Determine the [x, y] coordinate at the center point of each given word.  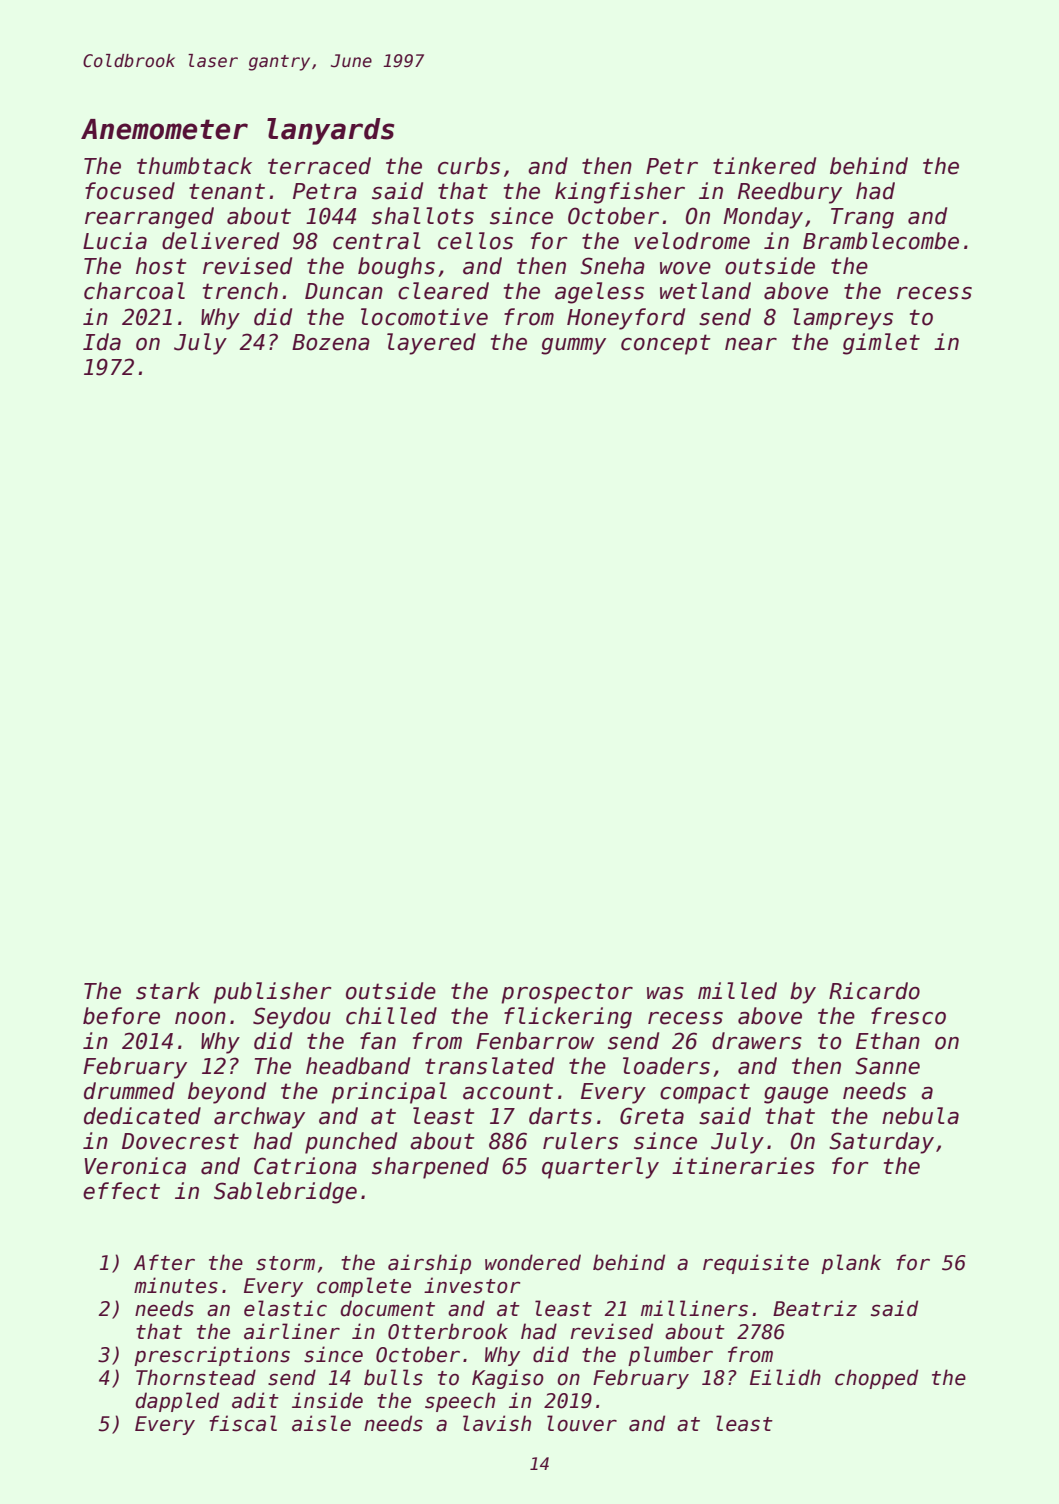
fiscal [243, 1423]
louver [582, 1423]
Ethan [888, 1041]
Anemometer [164, 129]
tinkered [764, 166]
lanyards [330, 131]
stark [168, 991]
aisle [321, 1423]
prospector [567, 993]
